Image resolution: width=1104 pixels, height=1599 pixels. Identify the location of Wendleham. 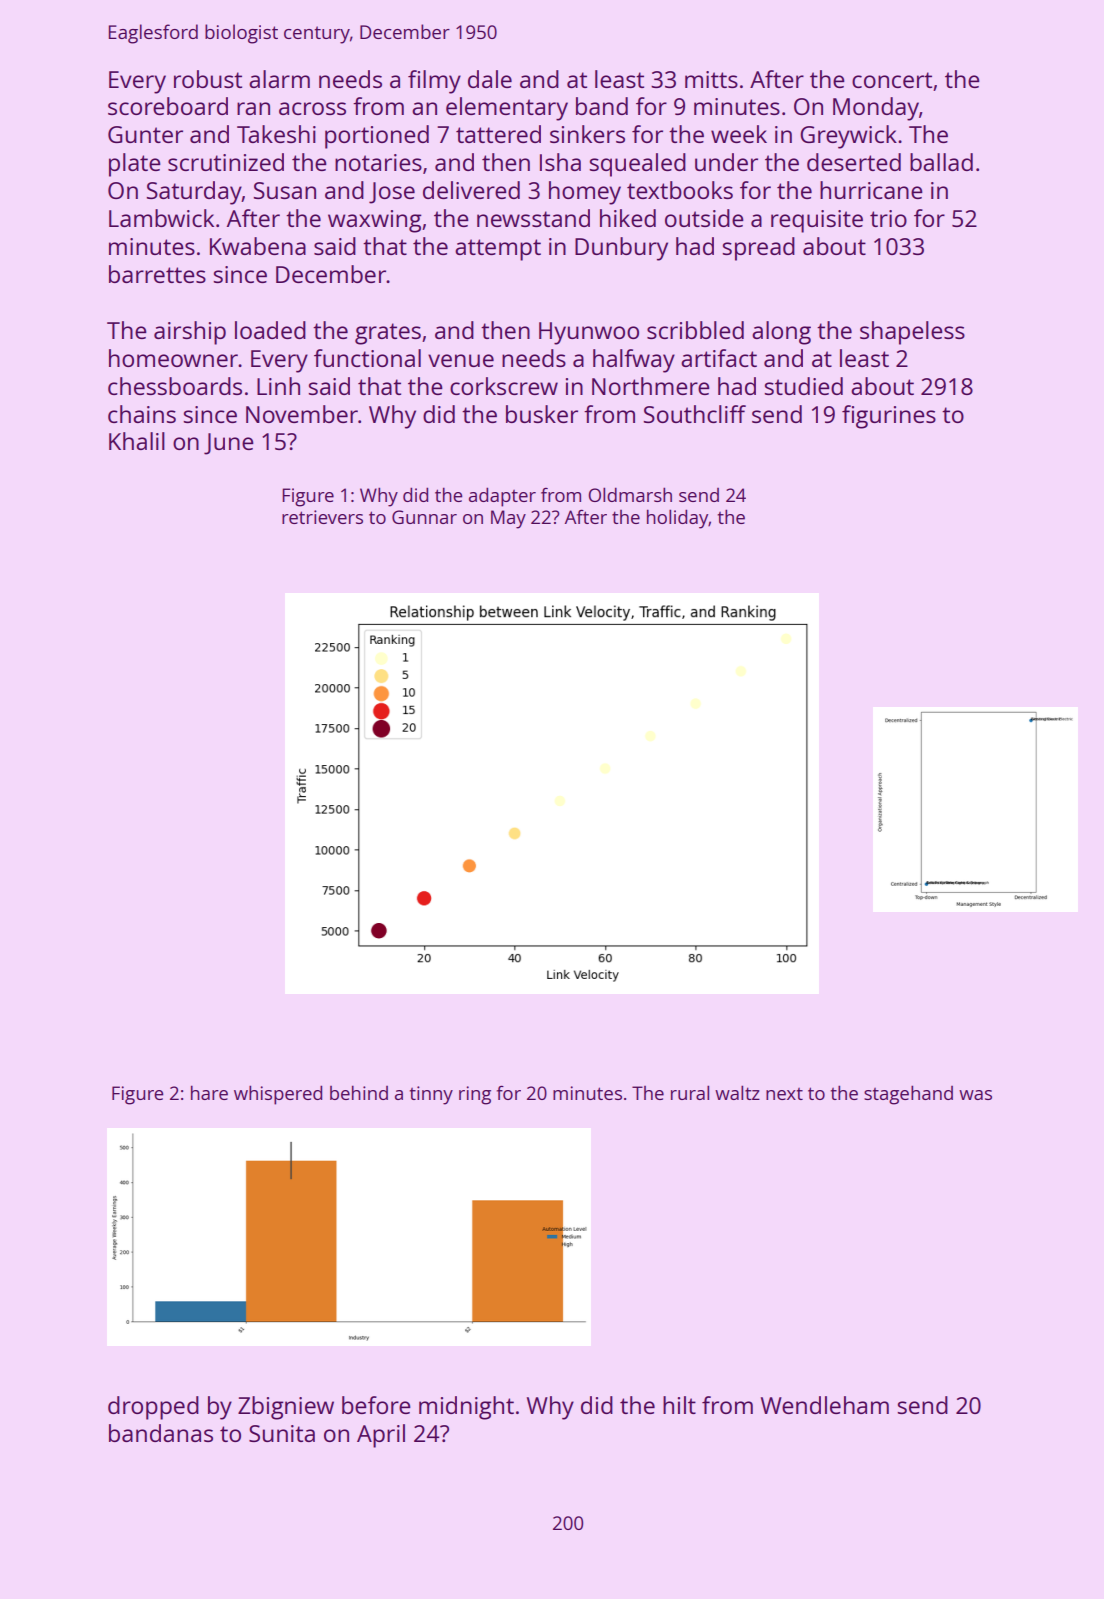
(825, 1405).
